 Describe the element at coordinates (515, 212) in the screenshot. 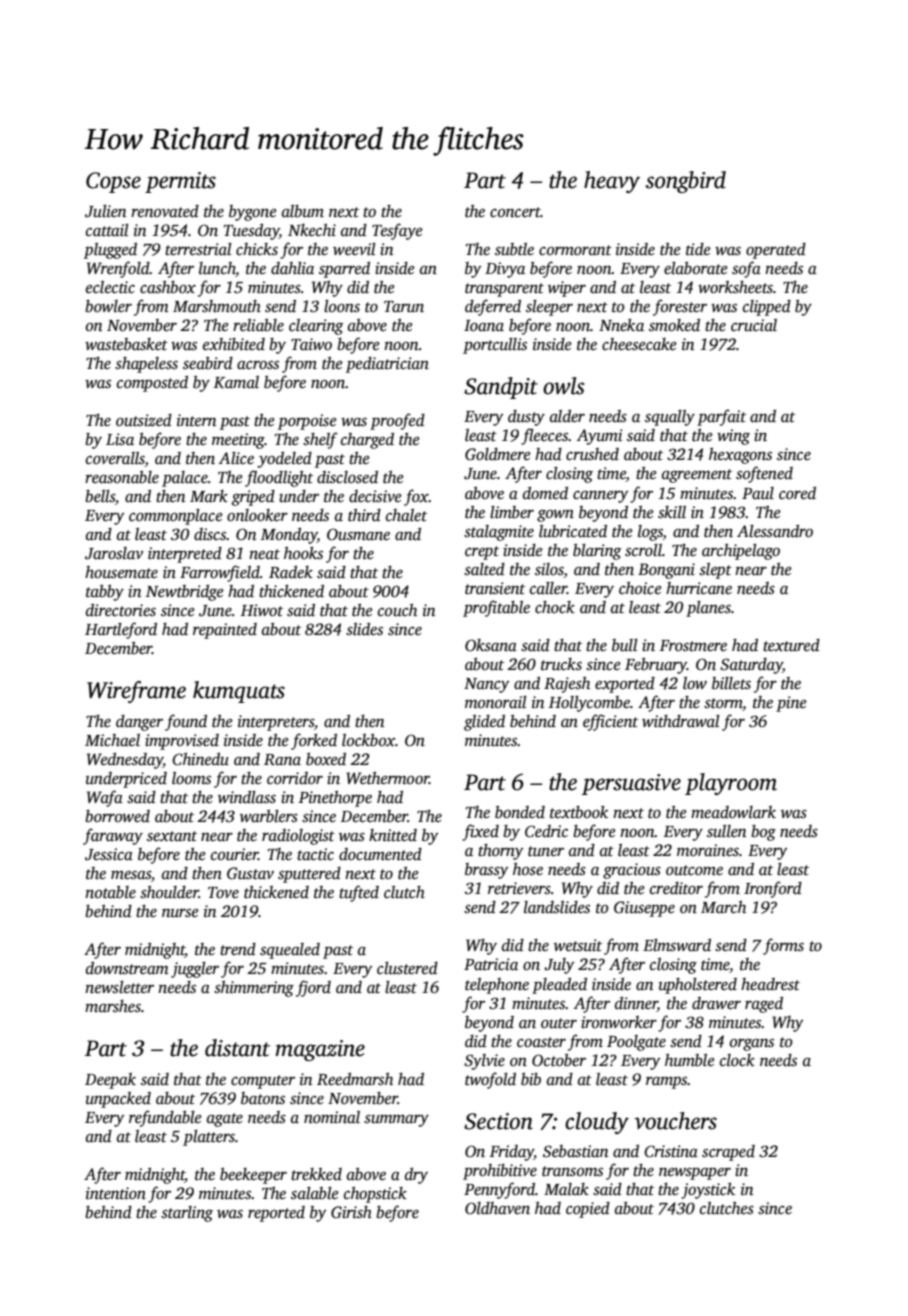

I see `concert` at that location.
